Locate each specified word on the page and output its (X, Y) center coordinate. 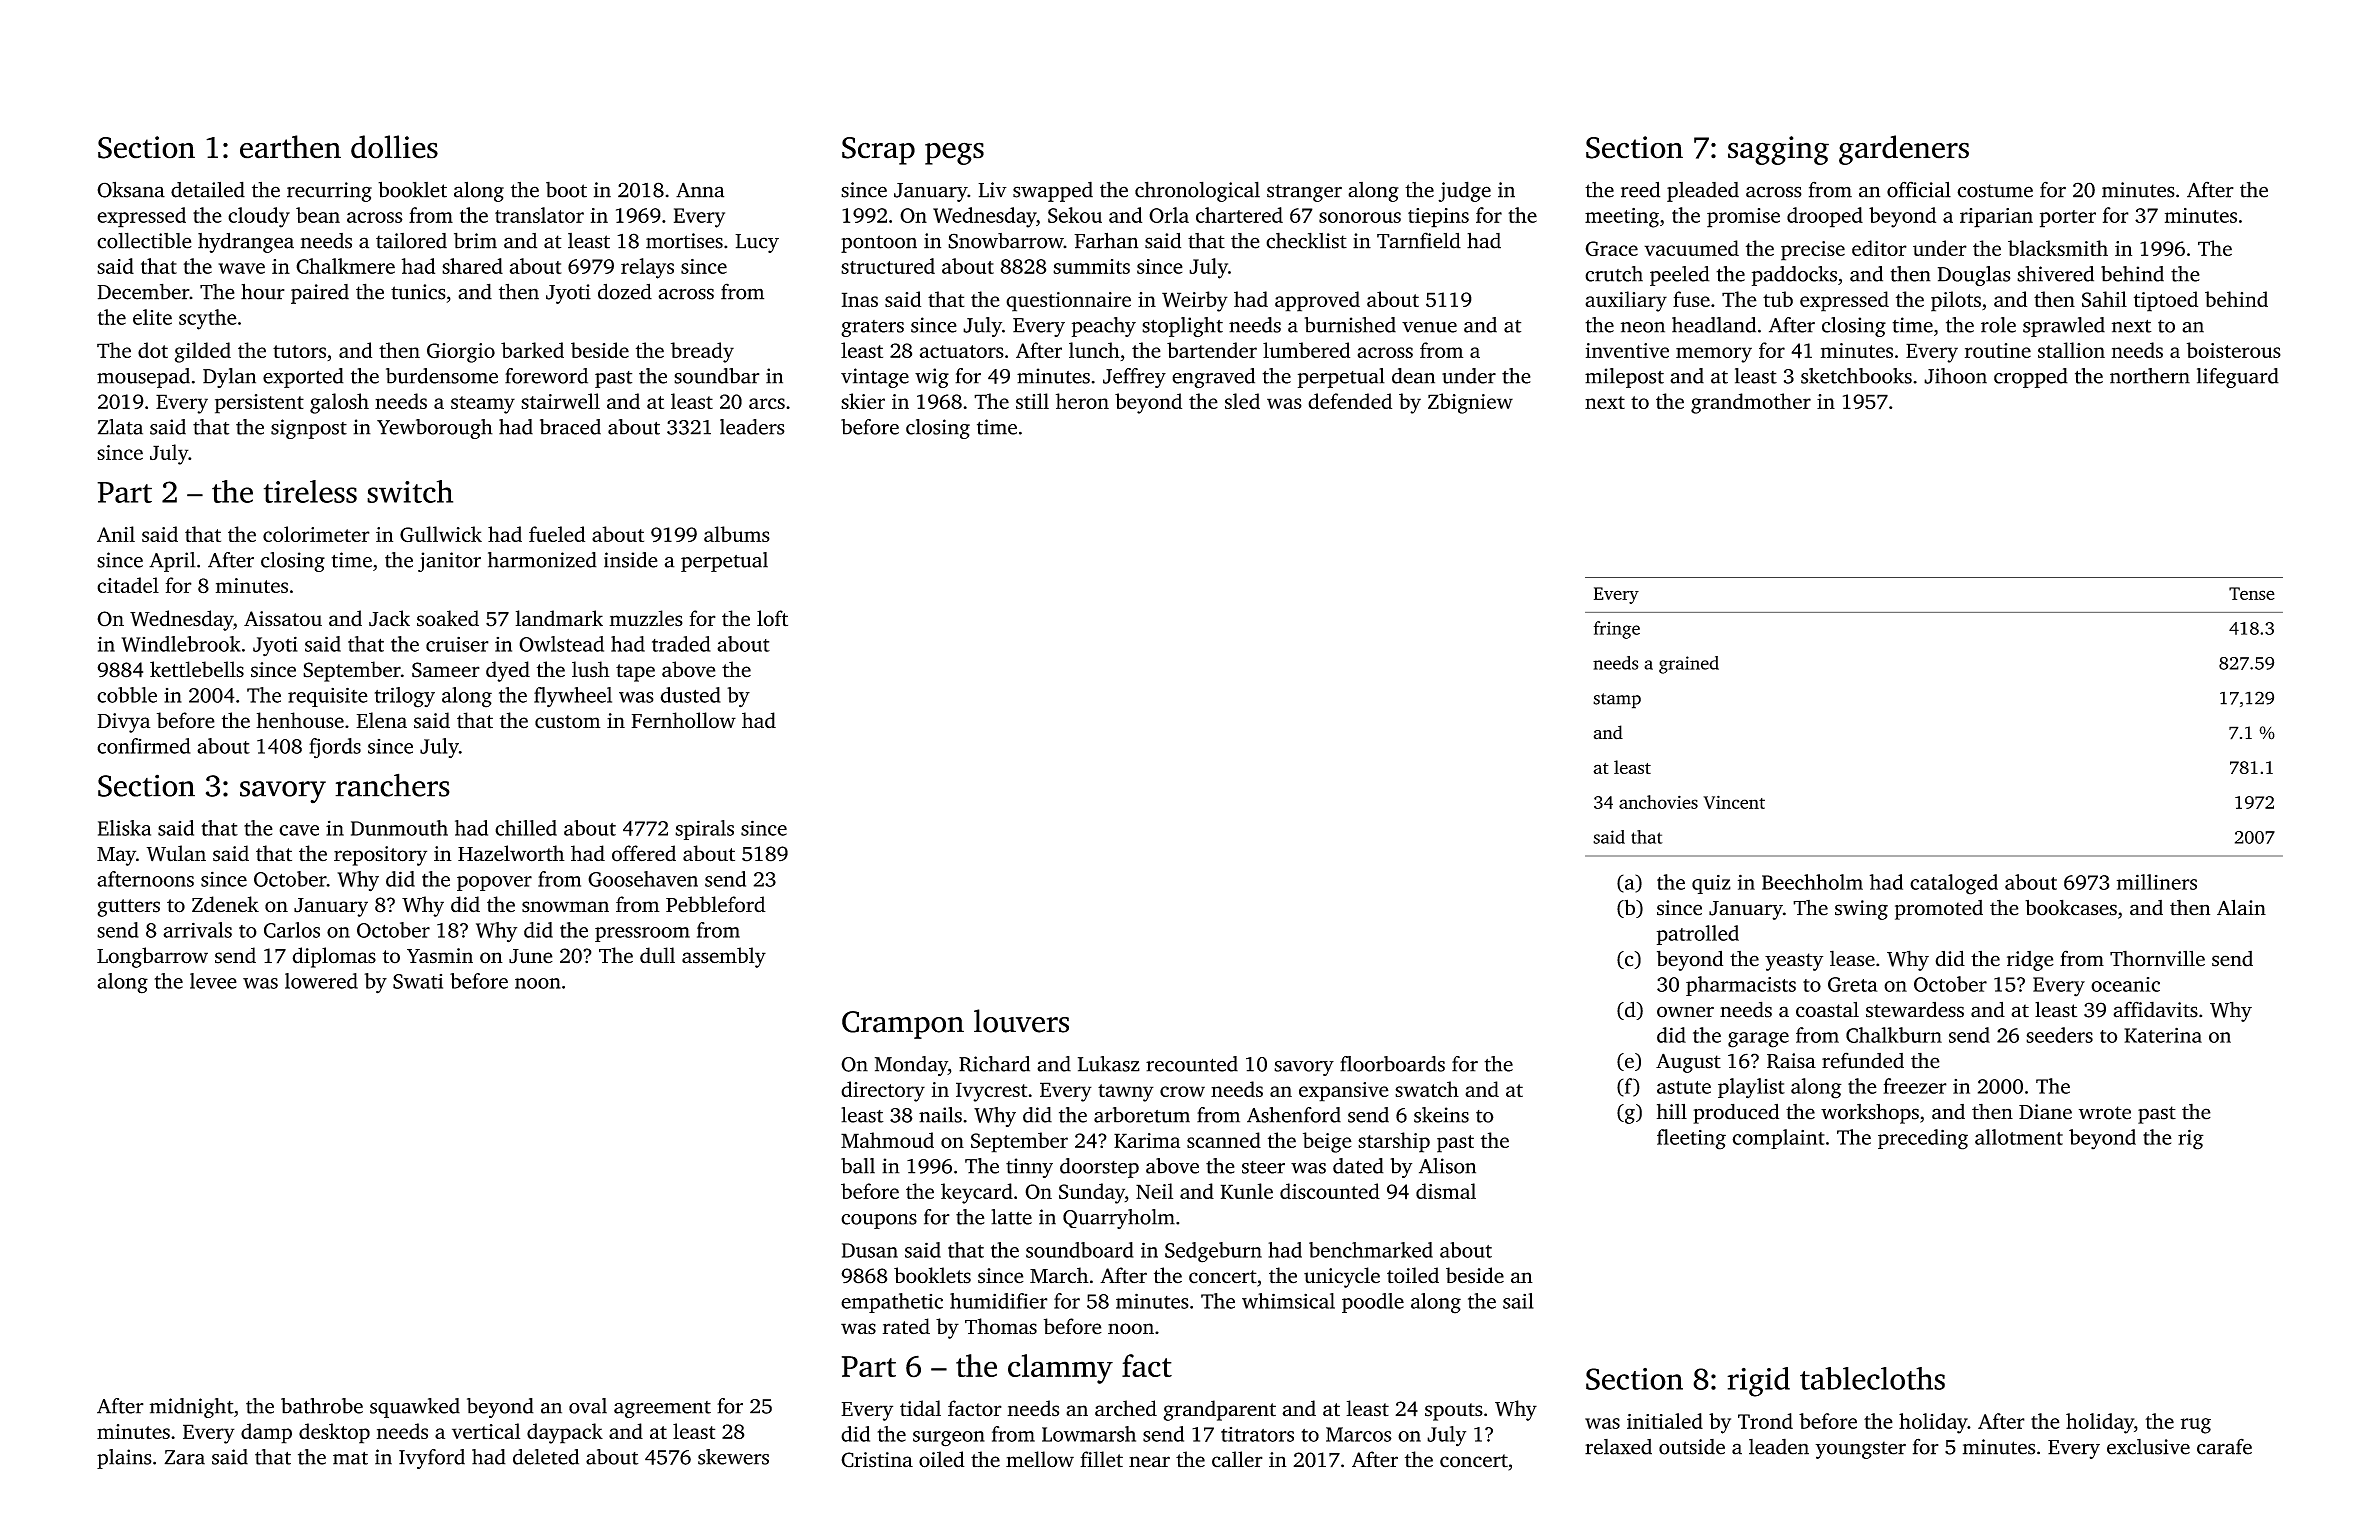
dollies (394, 147)
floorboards (1392, 1064)
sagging (1778, 150)
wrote (2105, 1113)
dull (657, 955)
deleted (546, 1457)
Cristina (877, 1460)
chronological (1197, 191)
